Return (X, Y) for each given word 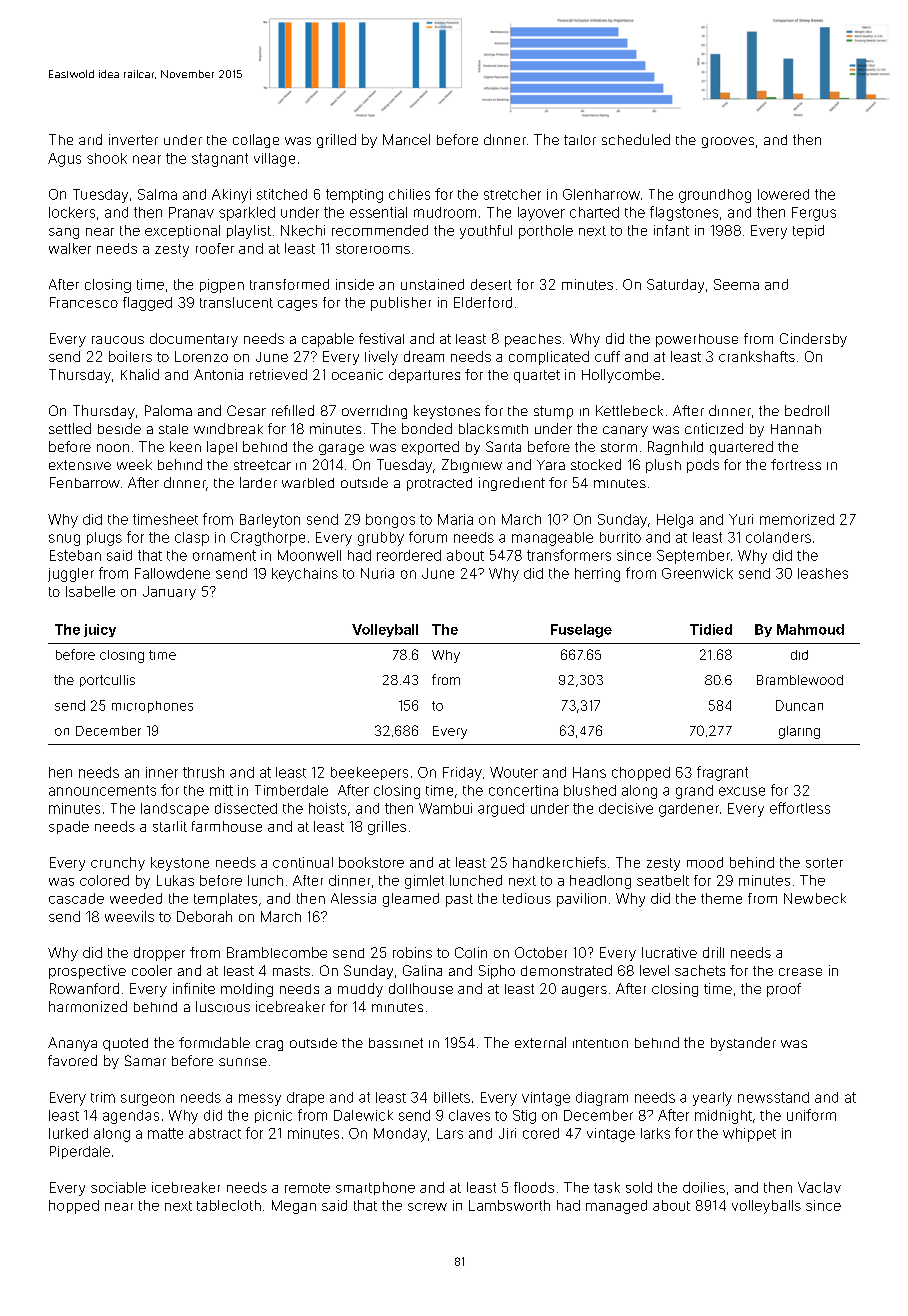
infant (671, 230)
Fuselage (581, 631)
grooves (728, 142)
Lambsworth (509, 1205)
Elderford (483, 302)
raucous (118, 340)
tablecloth (229, 1205)
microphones (152, 707)
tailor (580, 140)
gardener (689, 810)
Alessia (353, 898)
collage (256, 141)
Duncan (799, 705)
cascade (76, 898)
